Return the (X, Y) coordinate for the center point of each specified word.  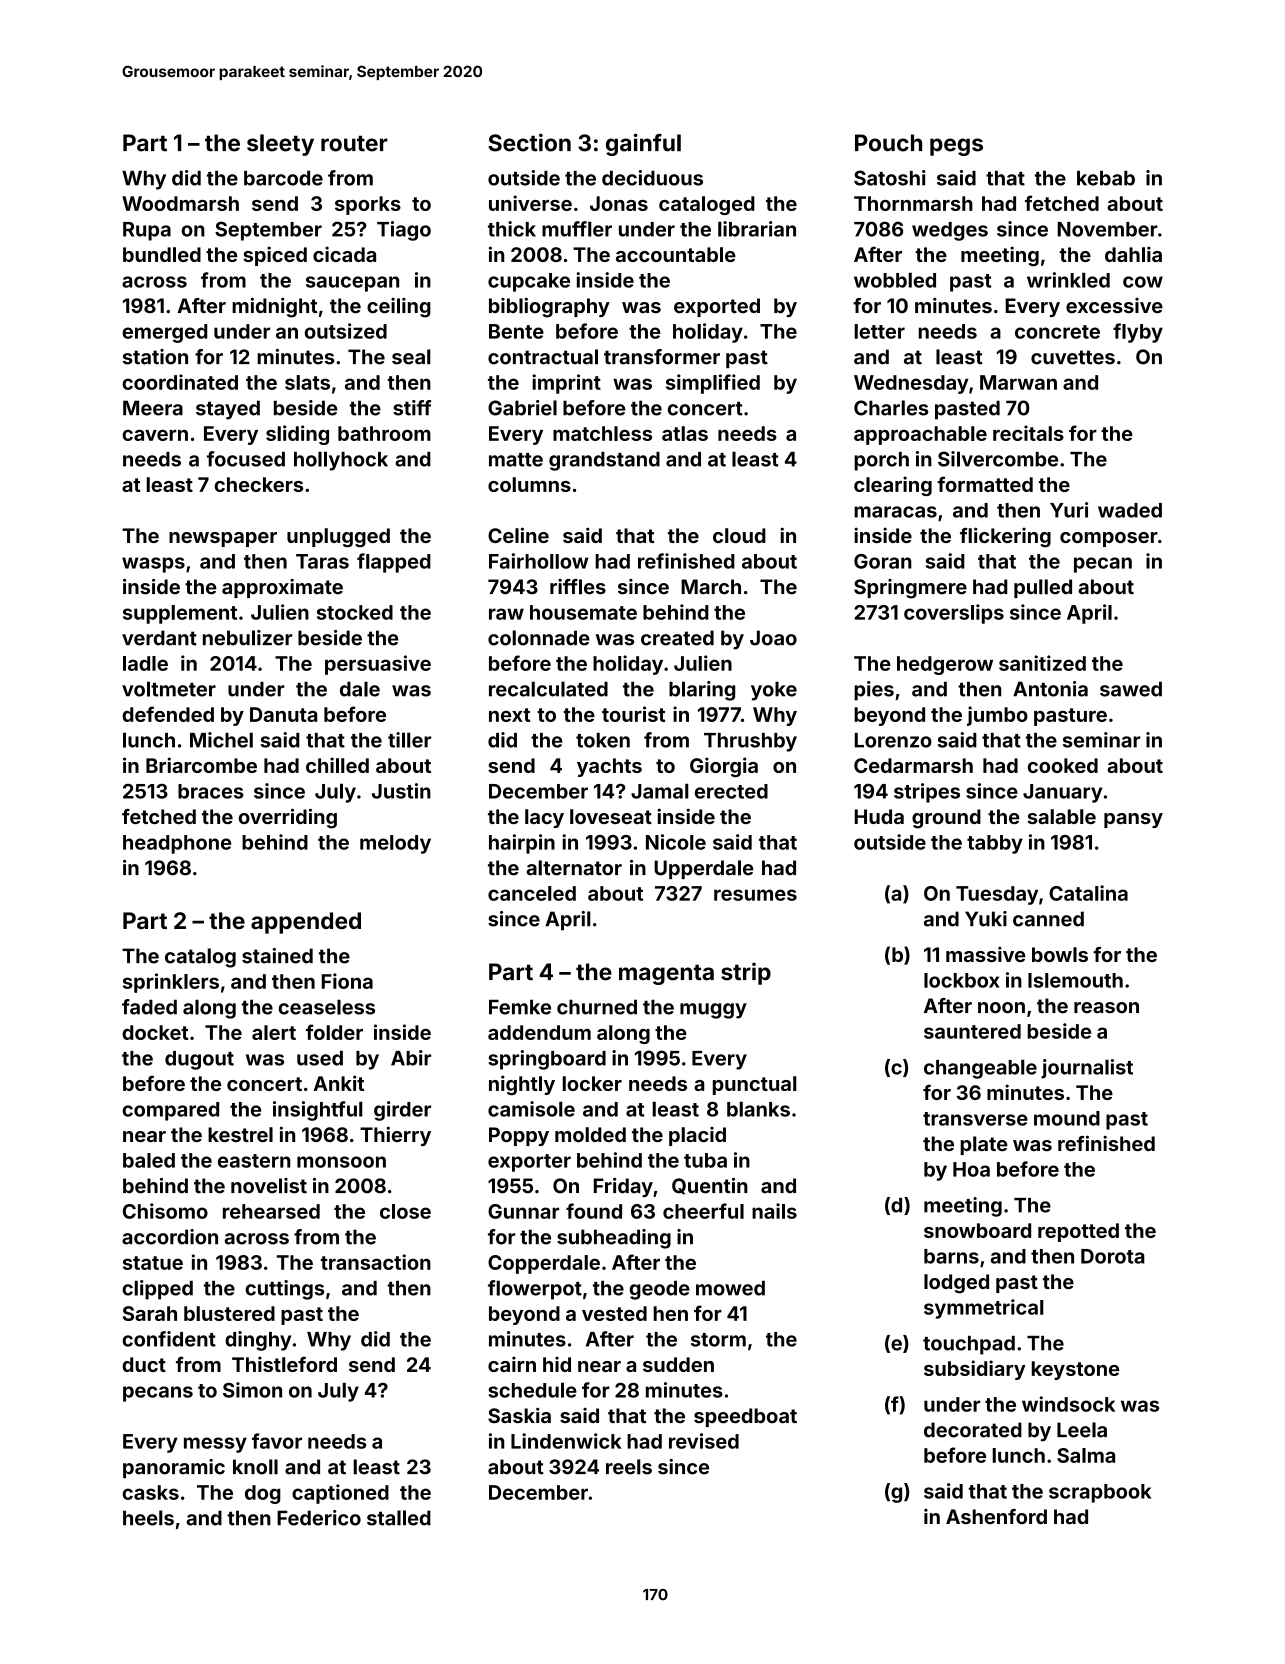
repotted (1078, 1232)
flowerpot (535, 1290)
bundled (162, 254)
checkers (258, 484)
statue (153, 1263)
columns (529, 484)
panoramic (174, 1468)
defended (168, 714)
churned (597, 1007)
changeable (980, 1069)
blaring (702, 691)
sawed (1131, 689)
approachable (920, 435)
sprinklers (171, 983)
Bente (516, 331)
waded (1130, 510)
